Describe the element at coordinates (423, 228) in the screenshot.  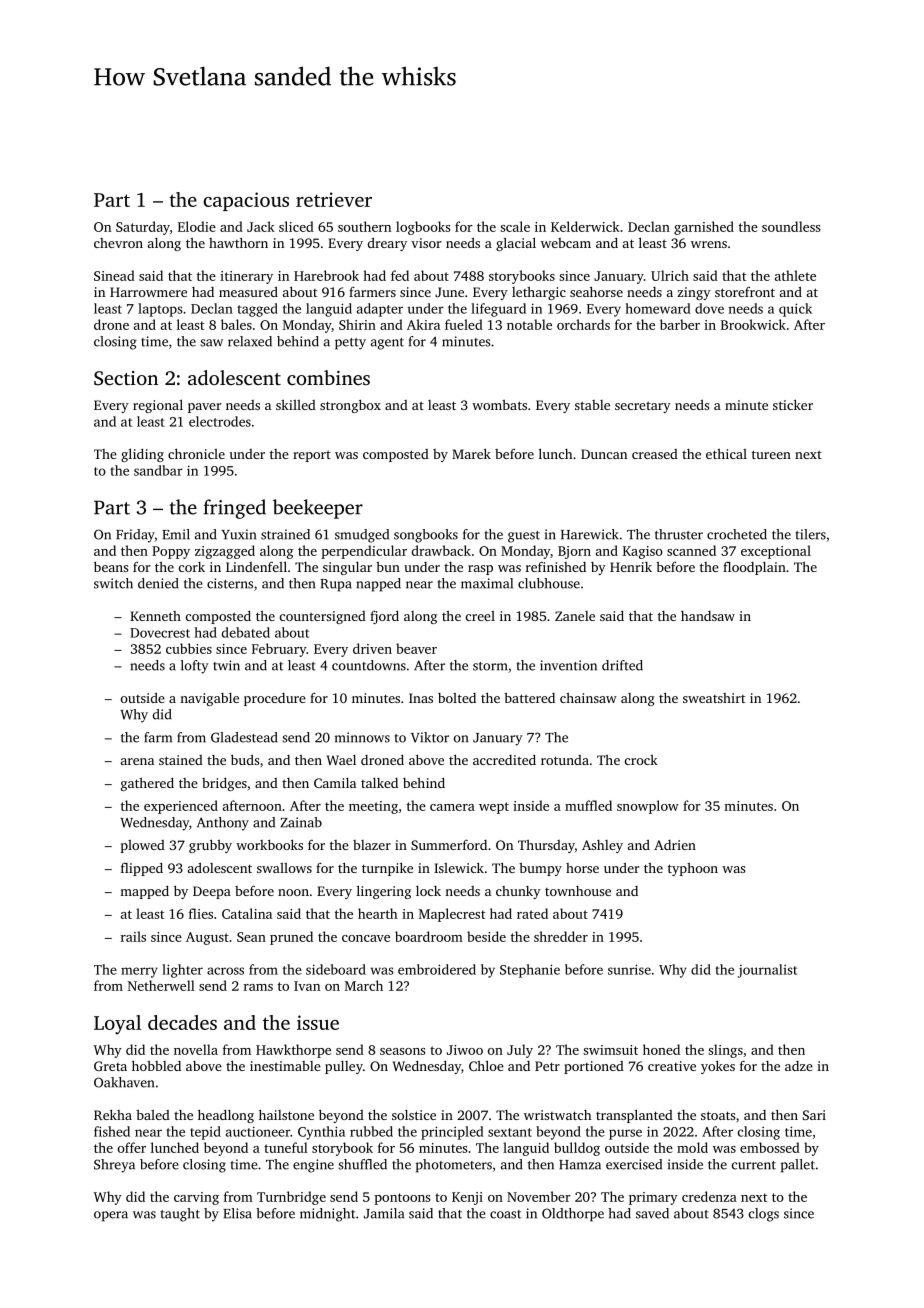
I see `logbooks` at that location.
